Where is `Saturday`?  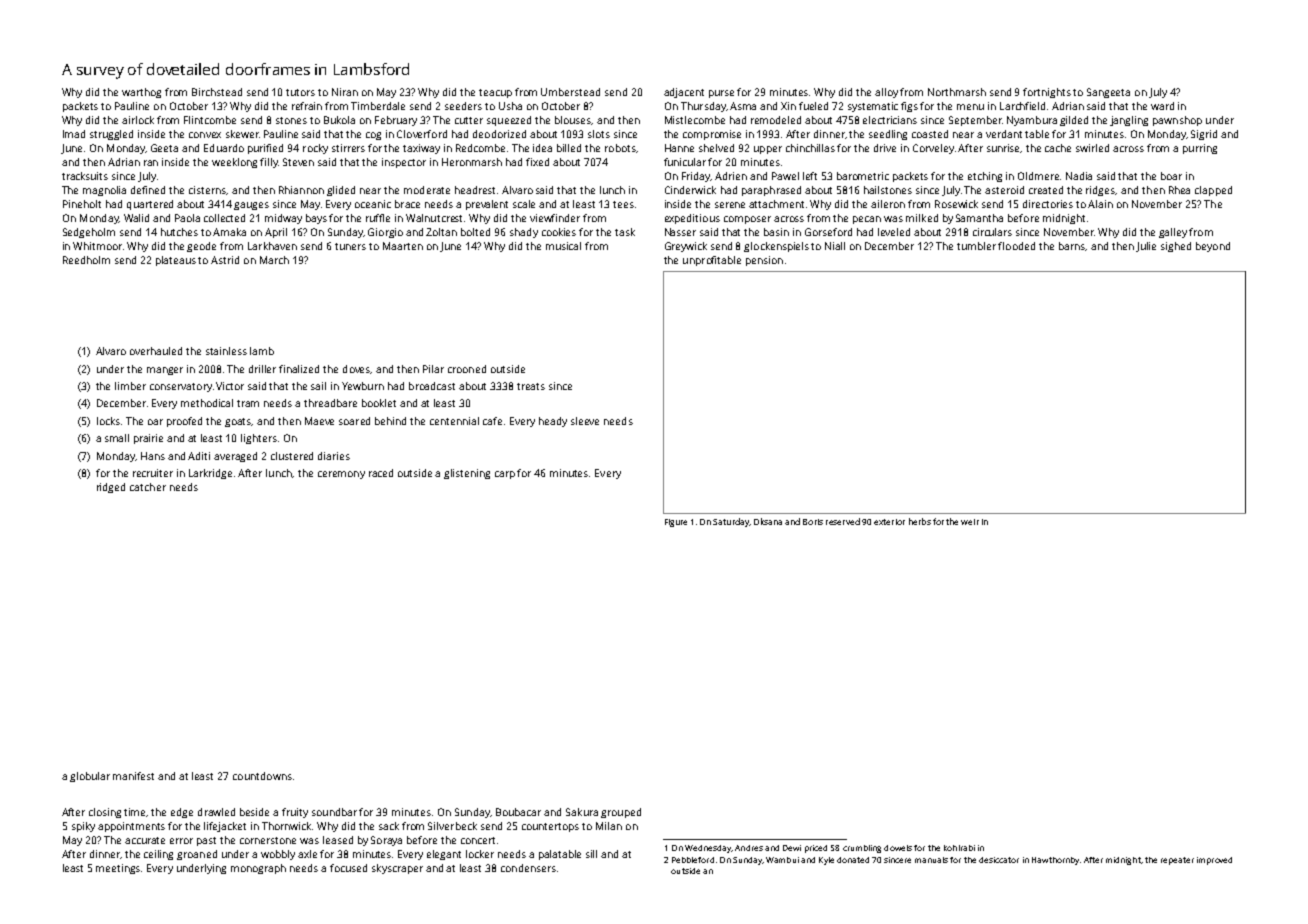 Saturday is located at coordinates (731, 522).
